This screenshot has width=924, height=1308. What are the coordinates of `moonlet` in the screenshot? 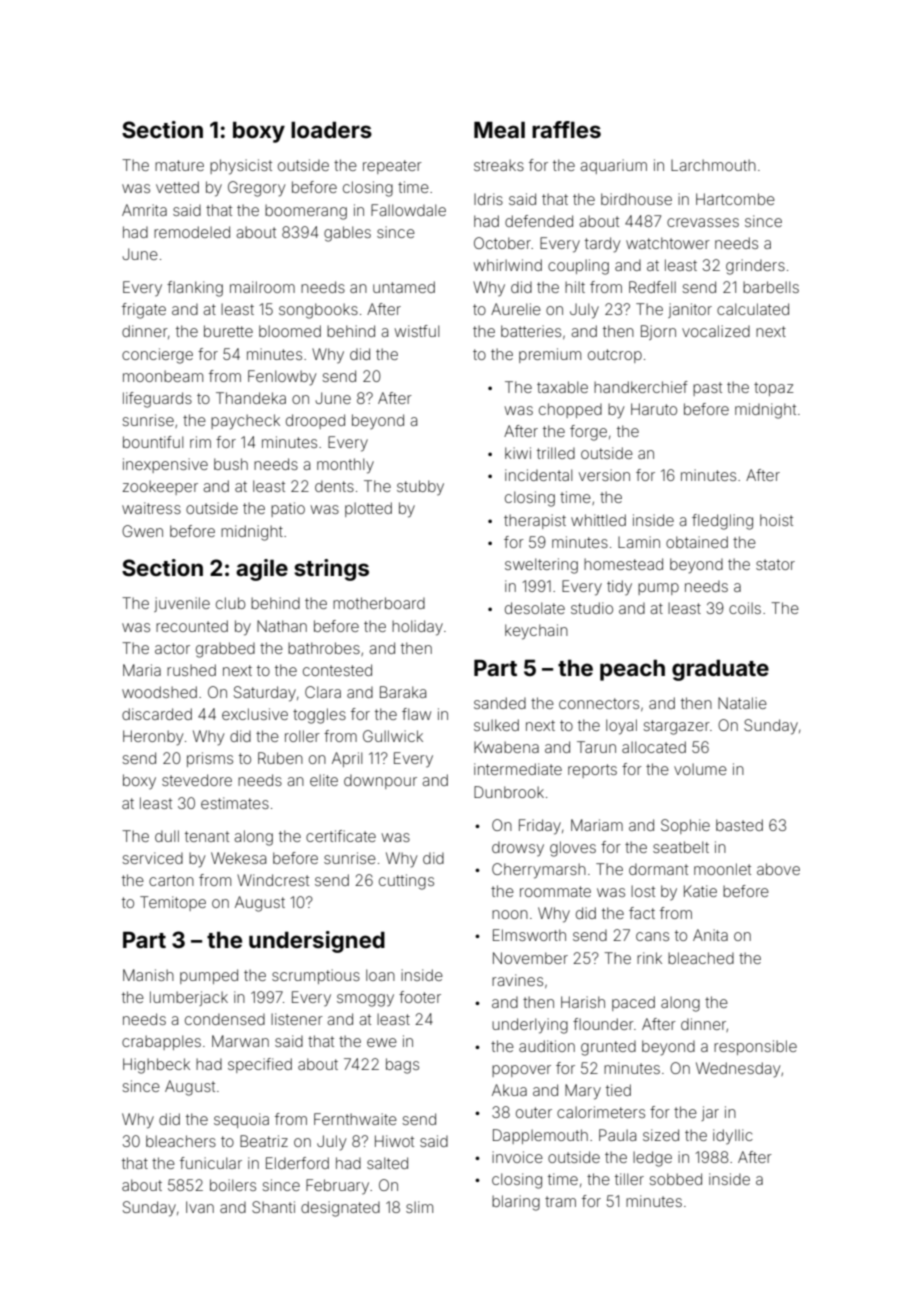 It's located at (722, 869).
